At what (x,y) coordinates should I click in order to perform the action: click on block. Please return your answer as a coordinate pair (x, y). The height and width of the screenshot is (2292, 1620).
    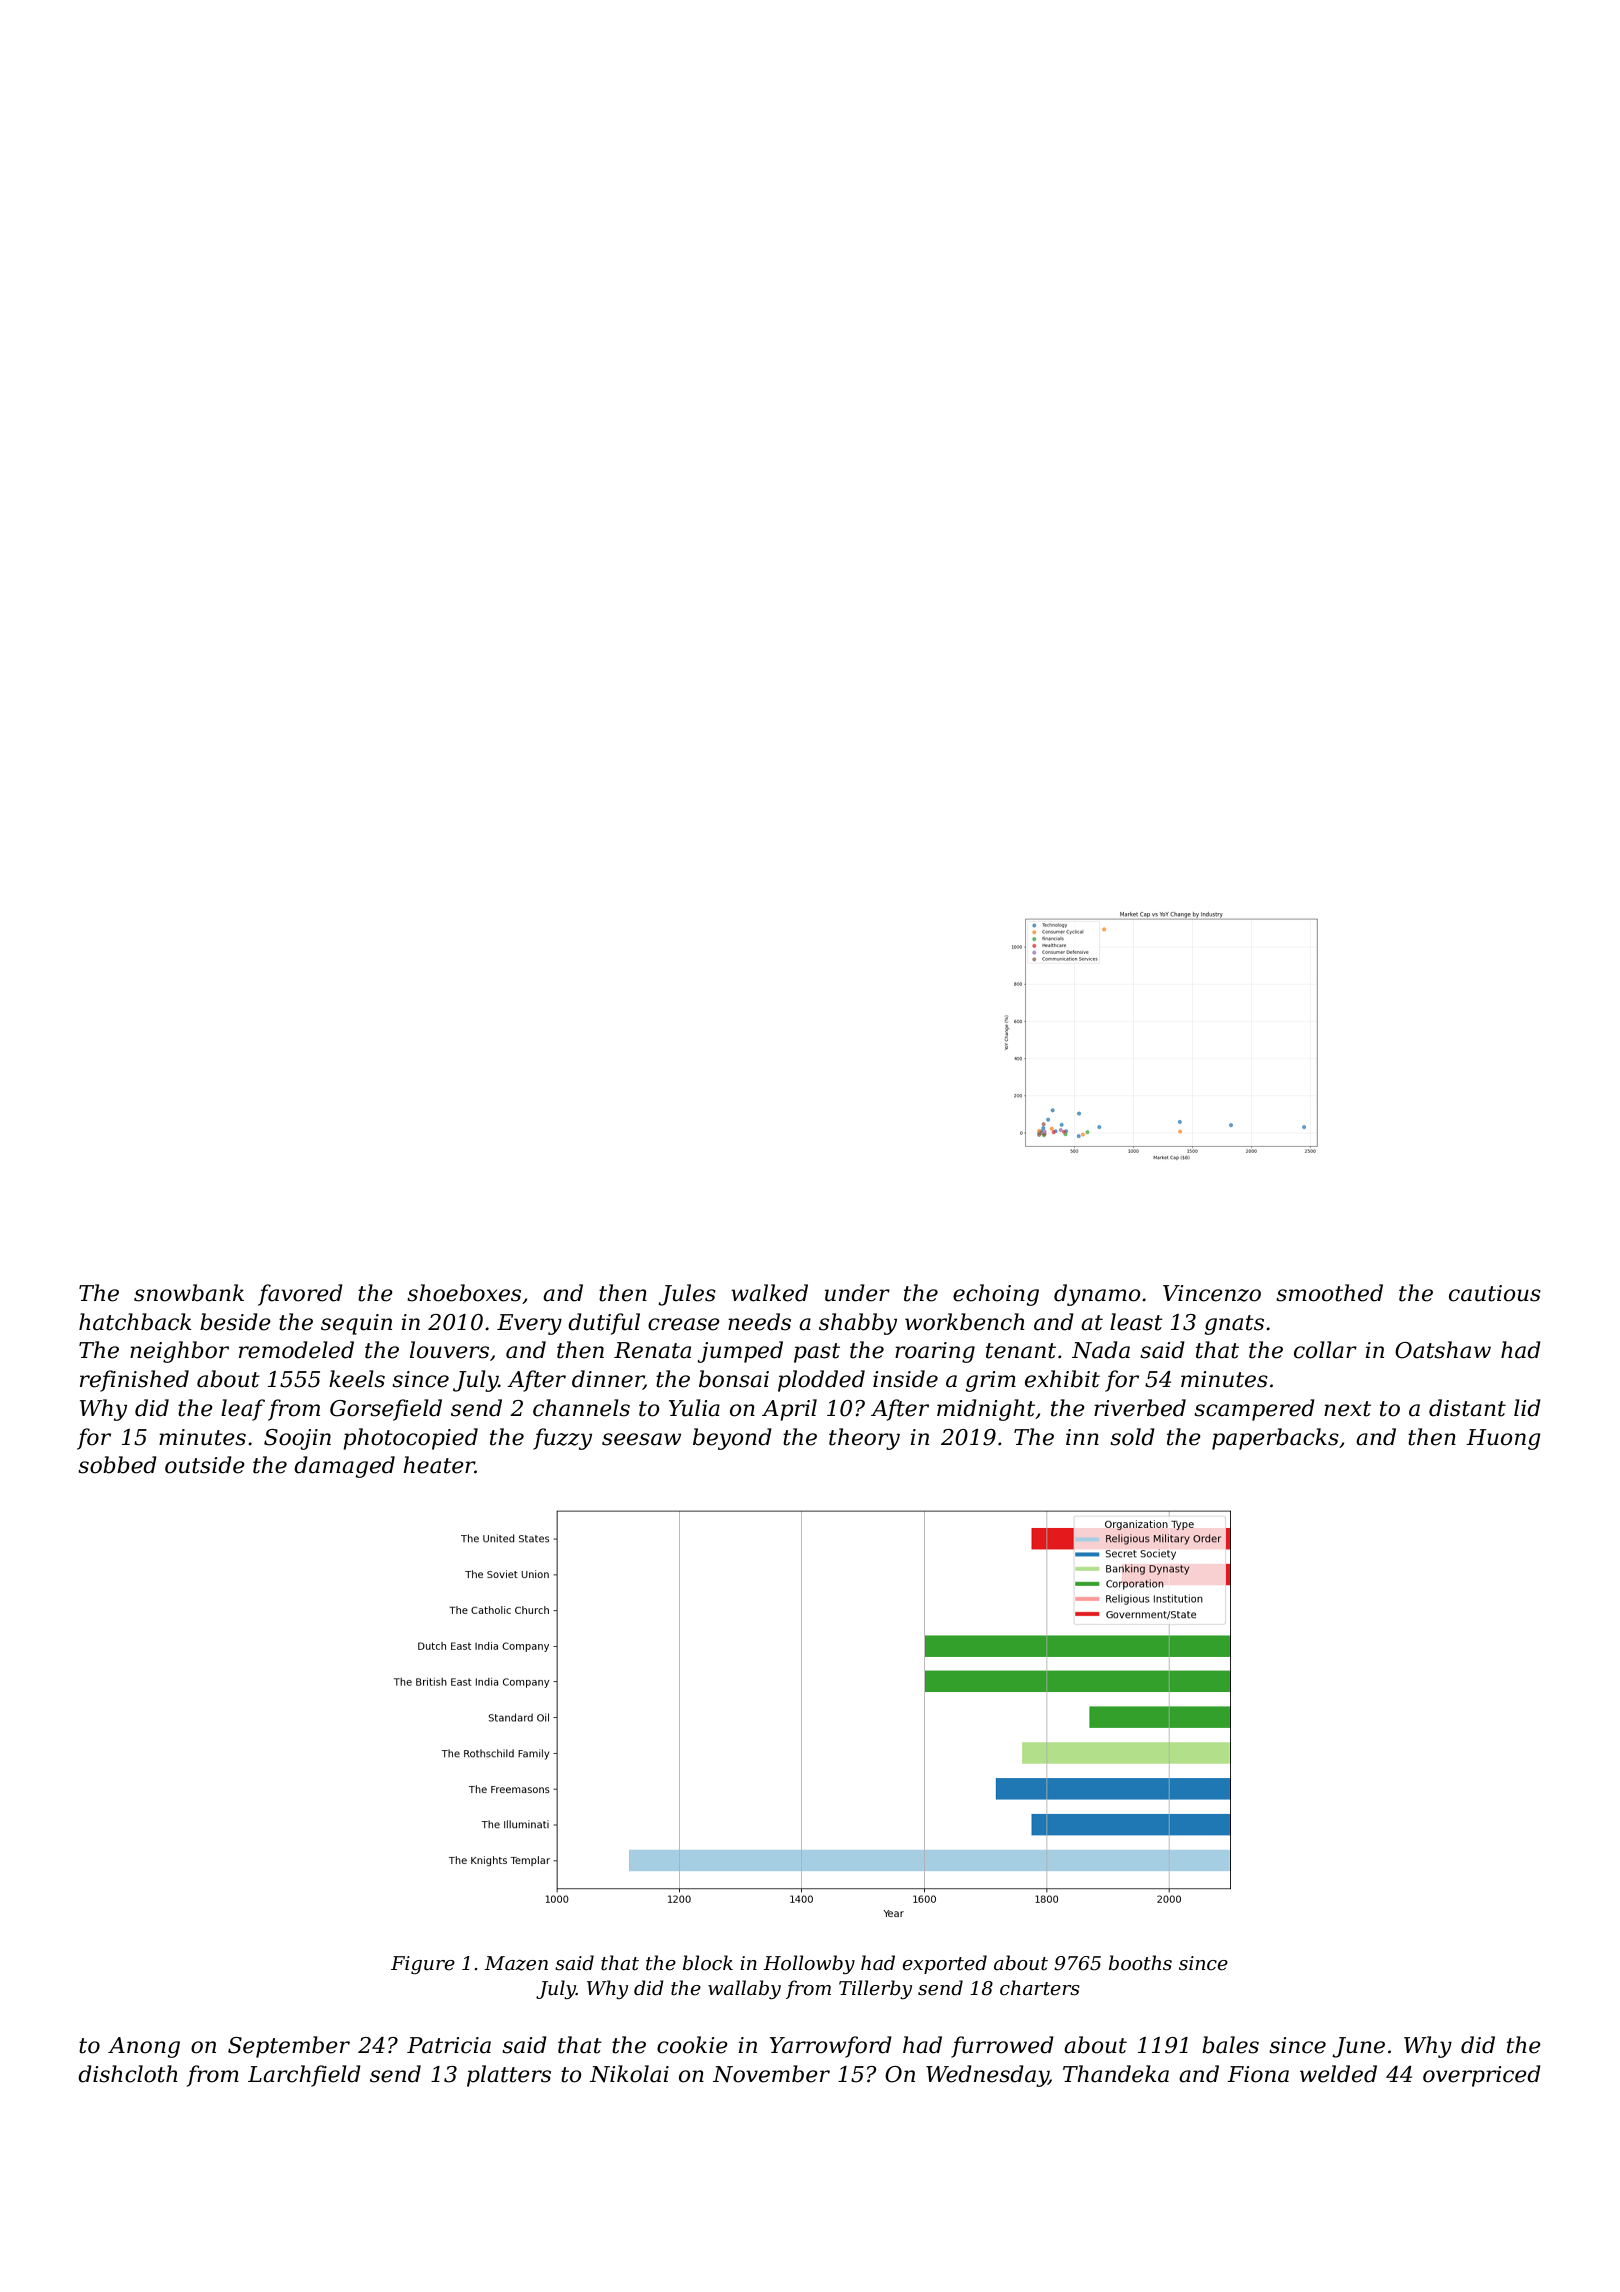
    Looking at the image, I should click on (708, 1963).
